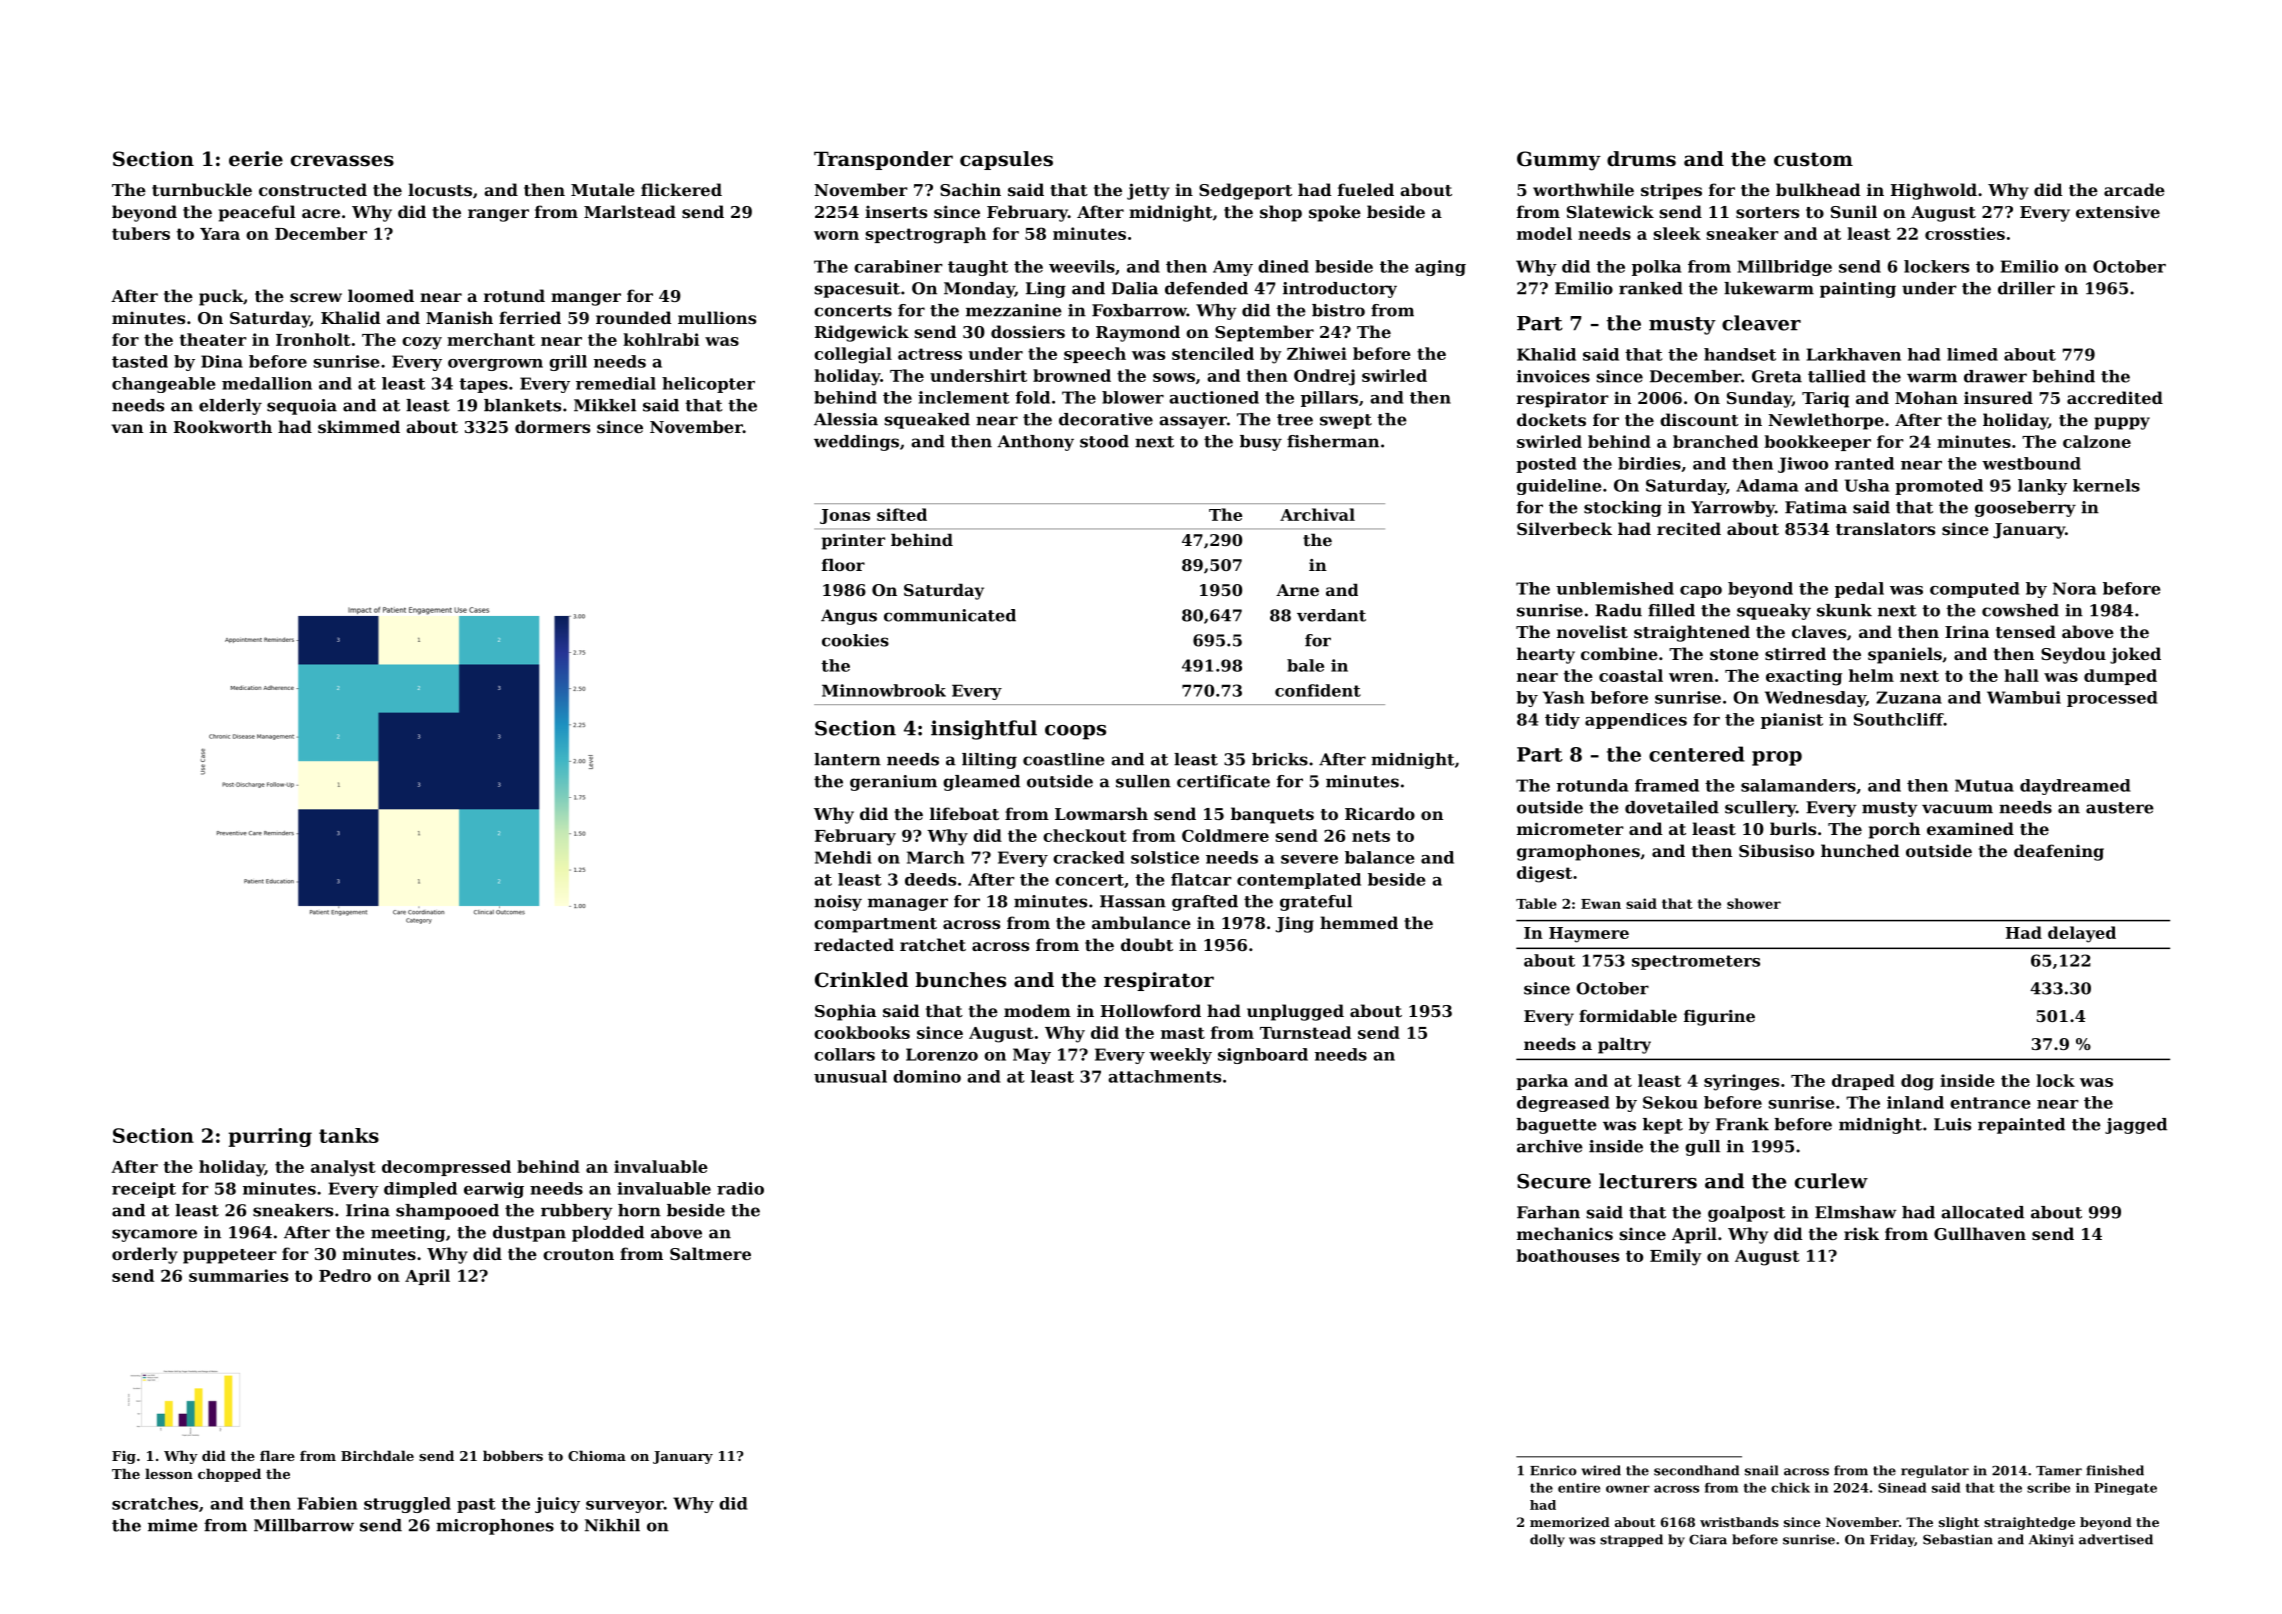  Describe the element at coordinates (2026, 288) in the image. I see `driller` at that location.
